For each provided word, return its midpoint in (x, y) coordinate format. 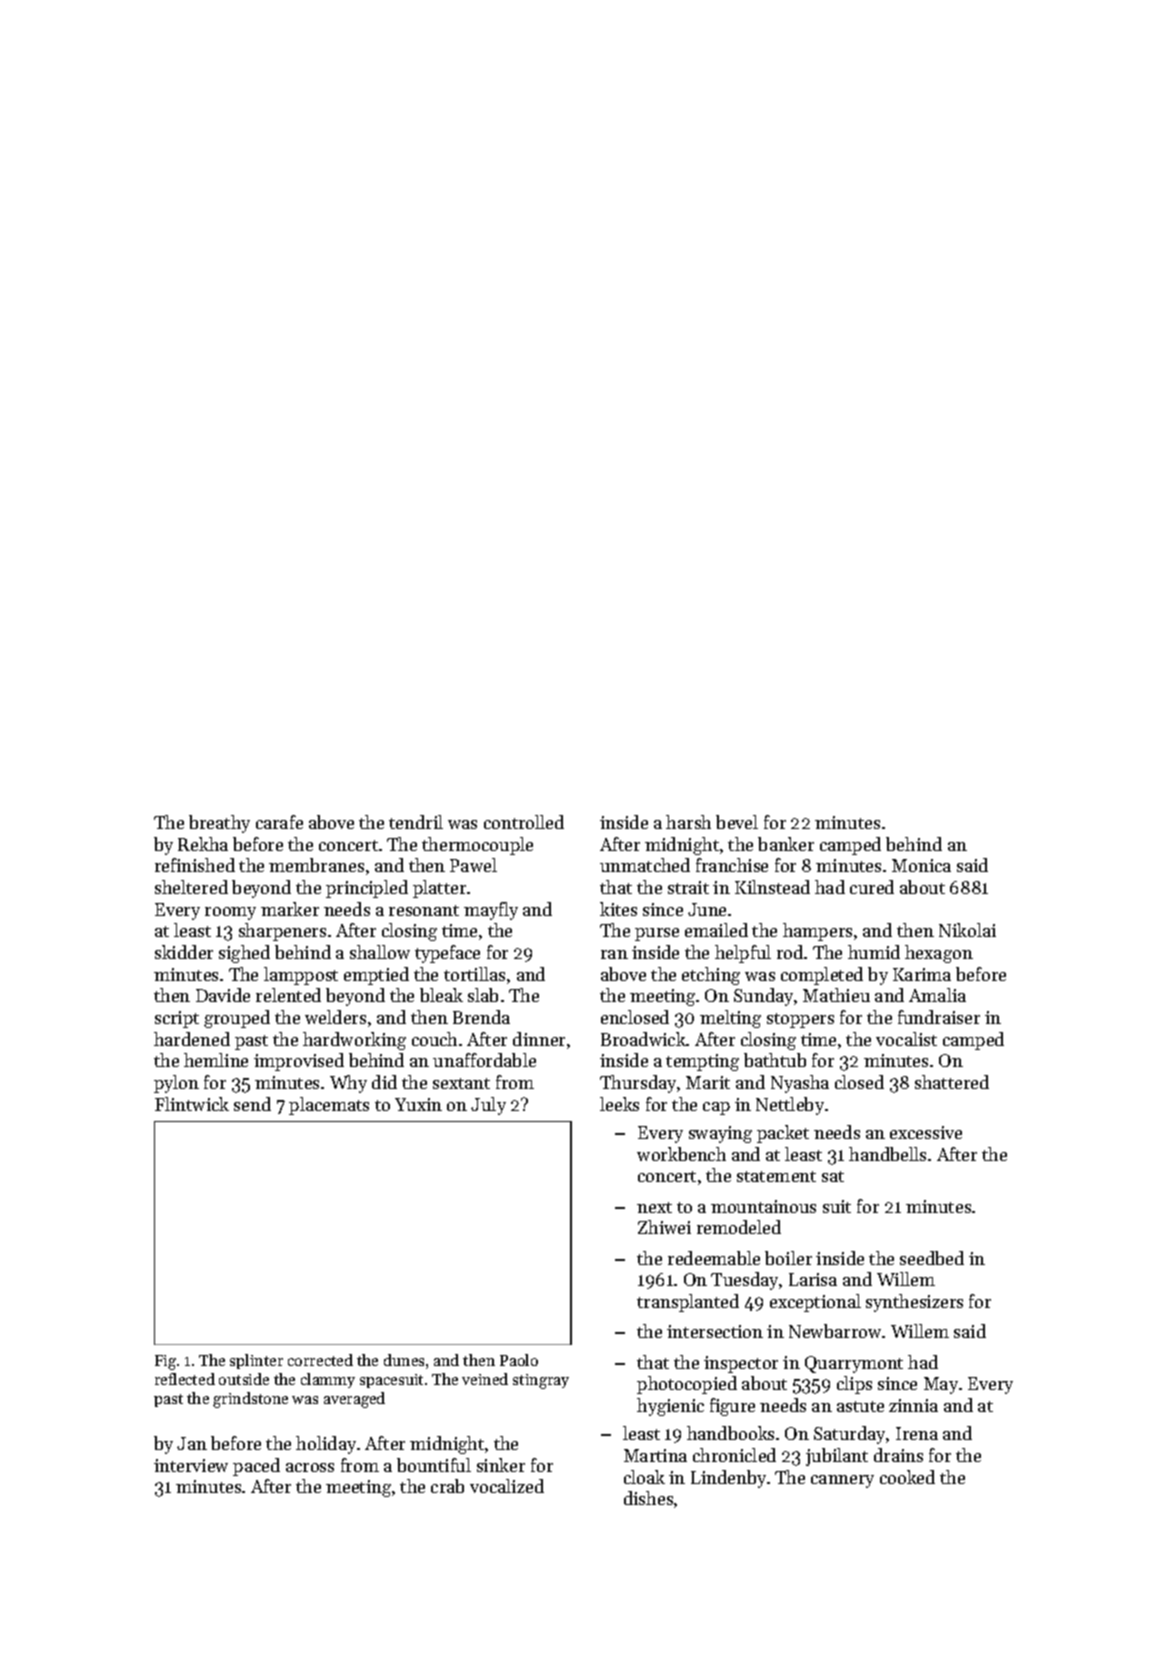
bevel (737, 822)
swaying (720, 1134)
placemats (329, 1106)
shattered (952, 1082)
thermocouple (477, 846)
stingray (541, 1381)
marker (290, 909)
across (310, 1467)
